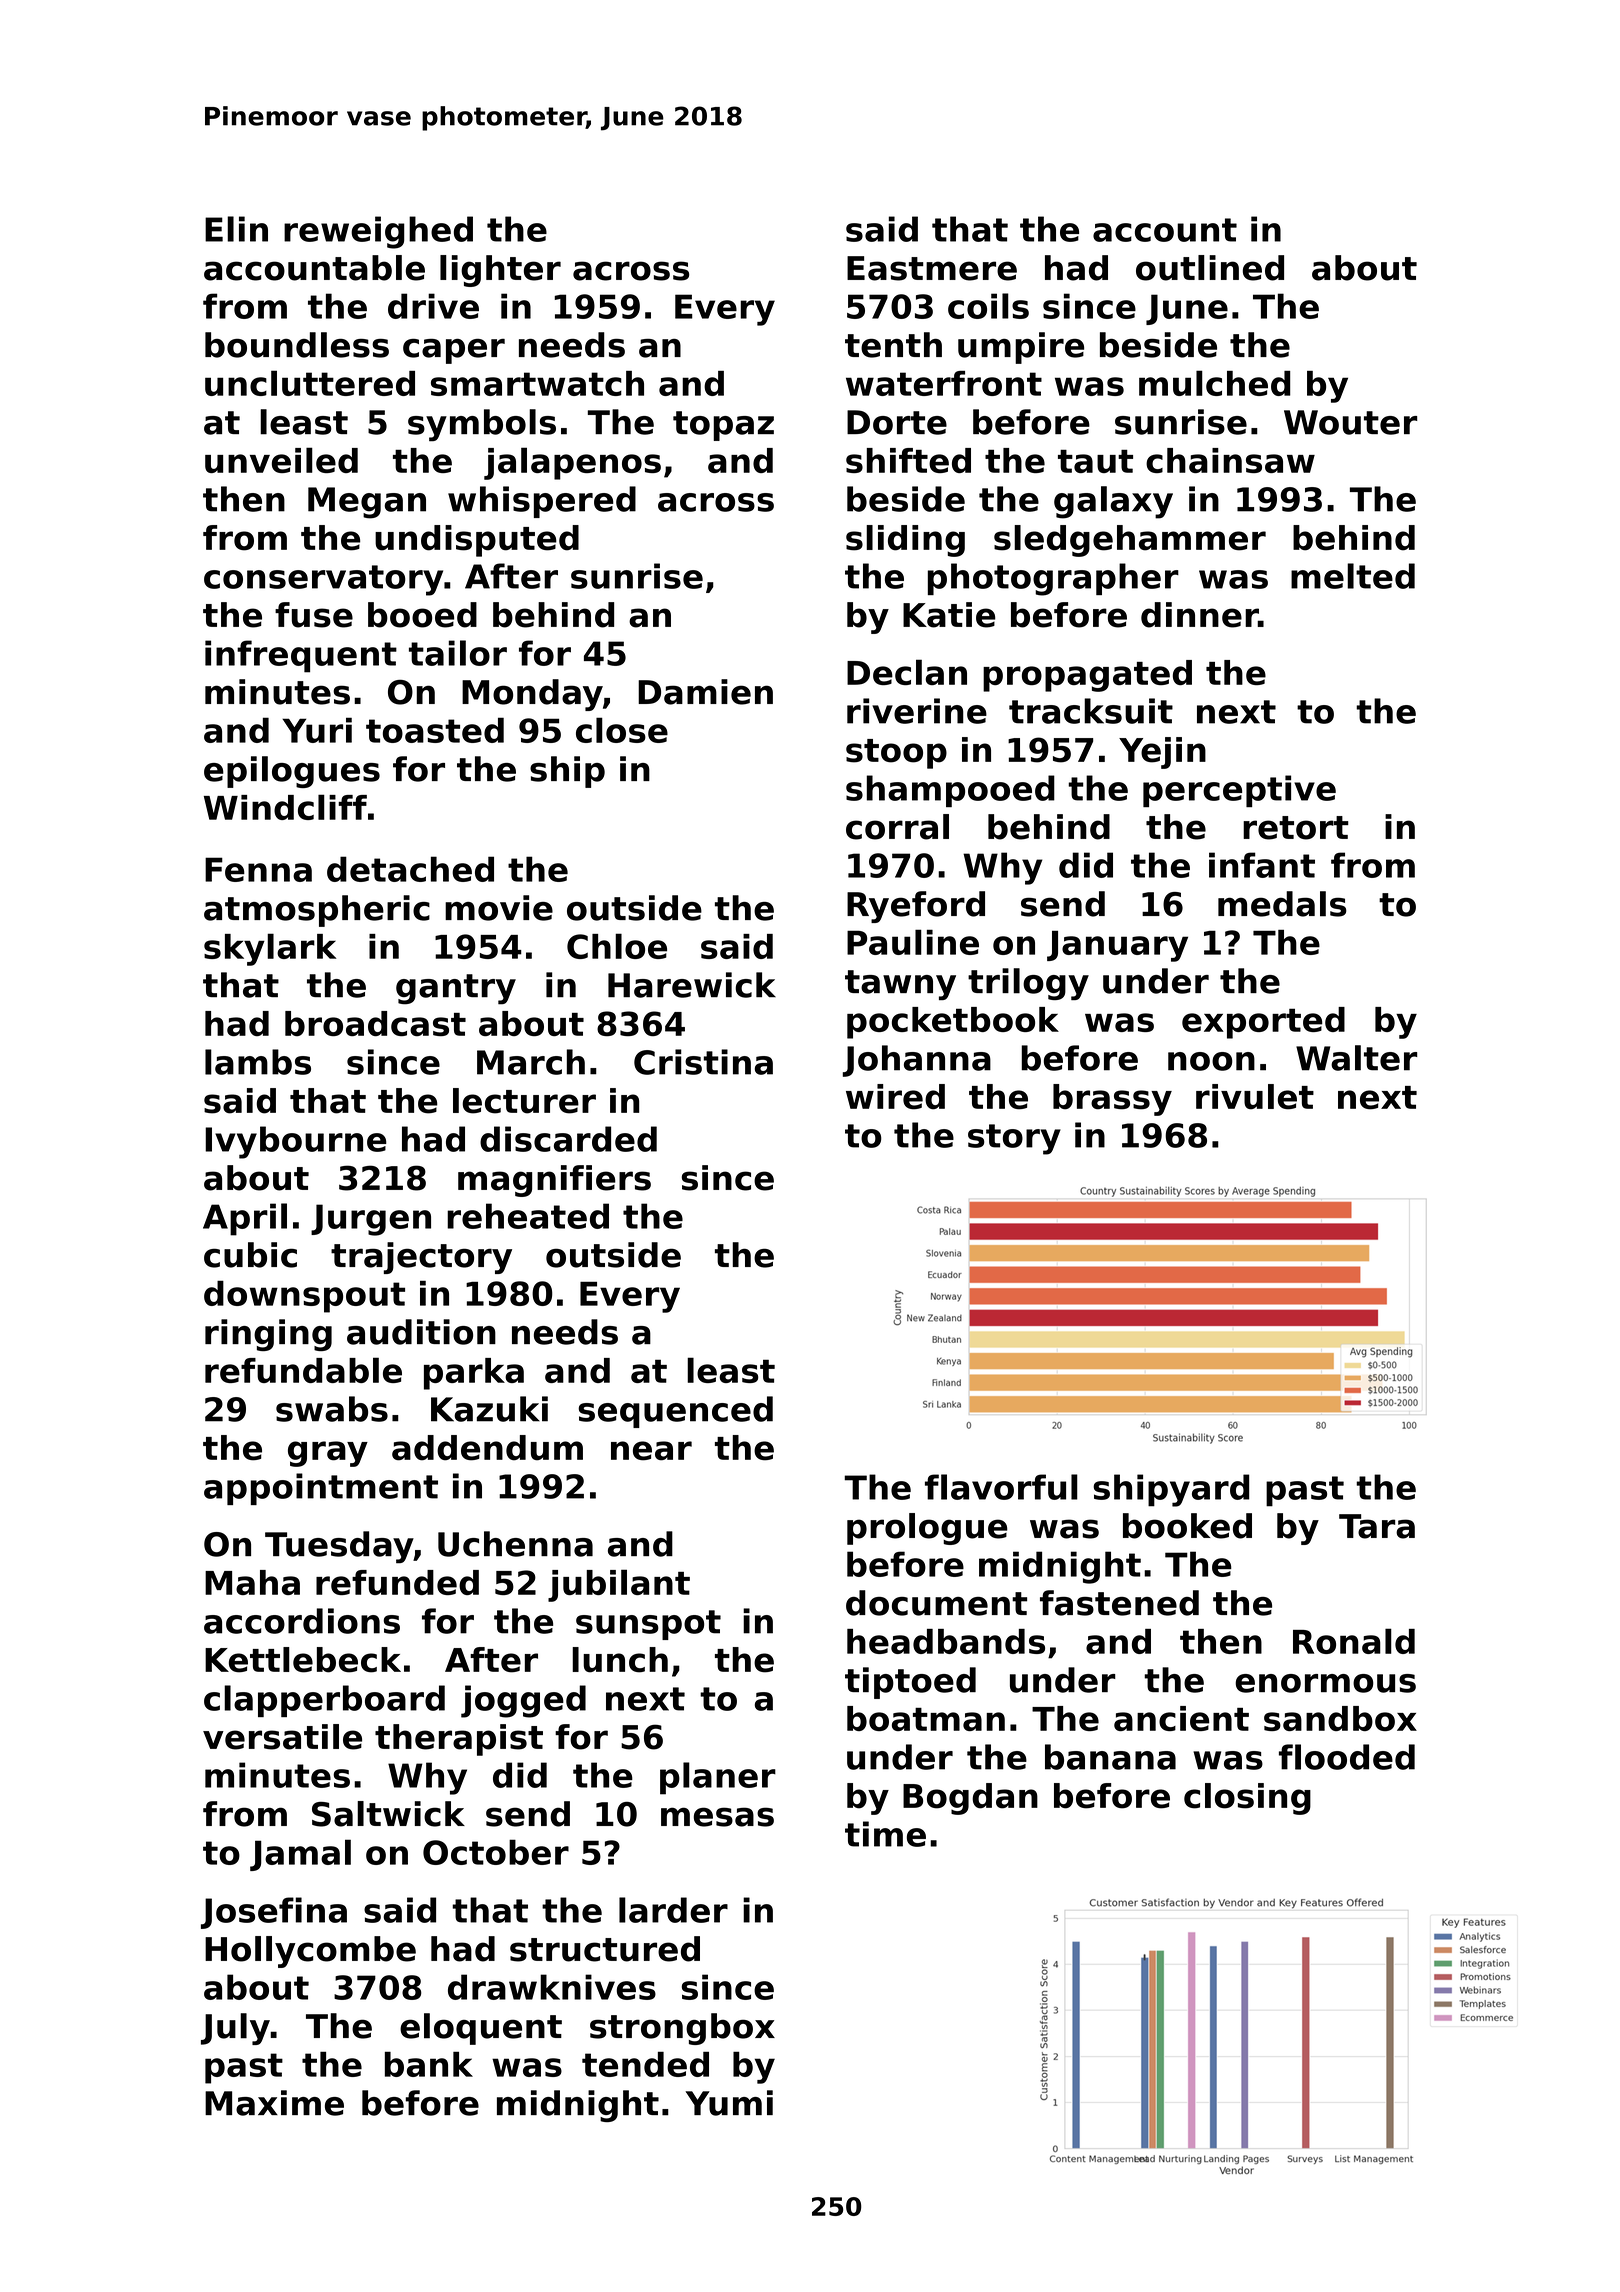 Image resolution: width=1620 pixels, height=2292 pixels. Describe the element at coordinates (310, 1952) in the image. I see `Hollycombe` at that location.
